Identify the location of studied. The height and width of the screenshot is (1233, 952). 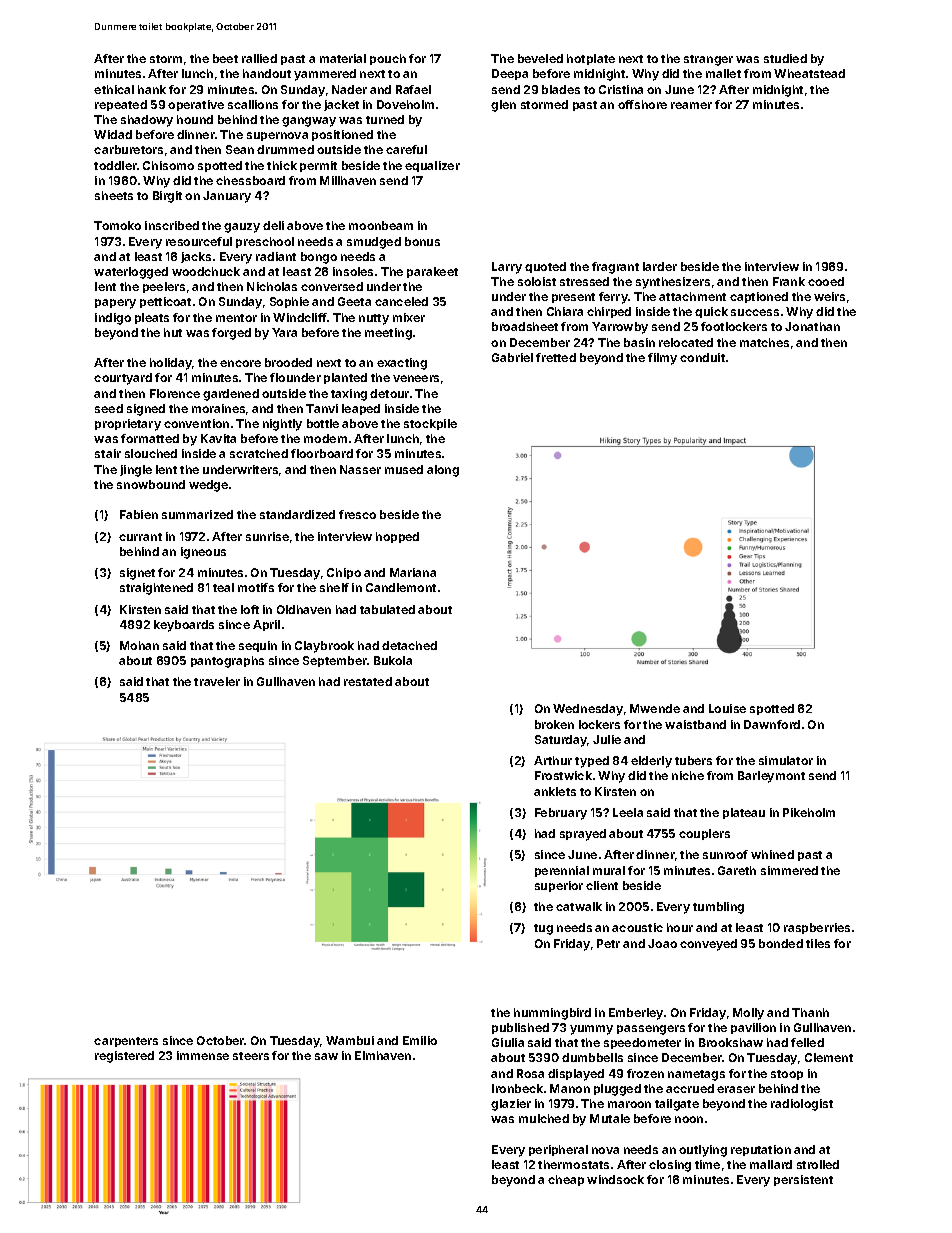
(785, 58).
